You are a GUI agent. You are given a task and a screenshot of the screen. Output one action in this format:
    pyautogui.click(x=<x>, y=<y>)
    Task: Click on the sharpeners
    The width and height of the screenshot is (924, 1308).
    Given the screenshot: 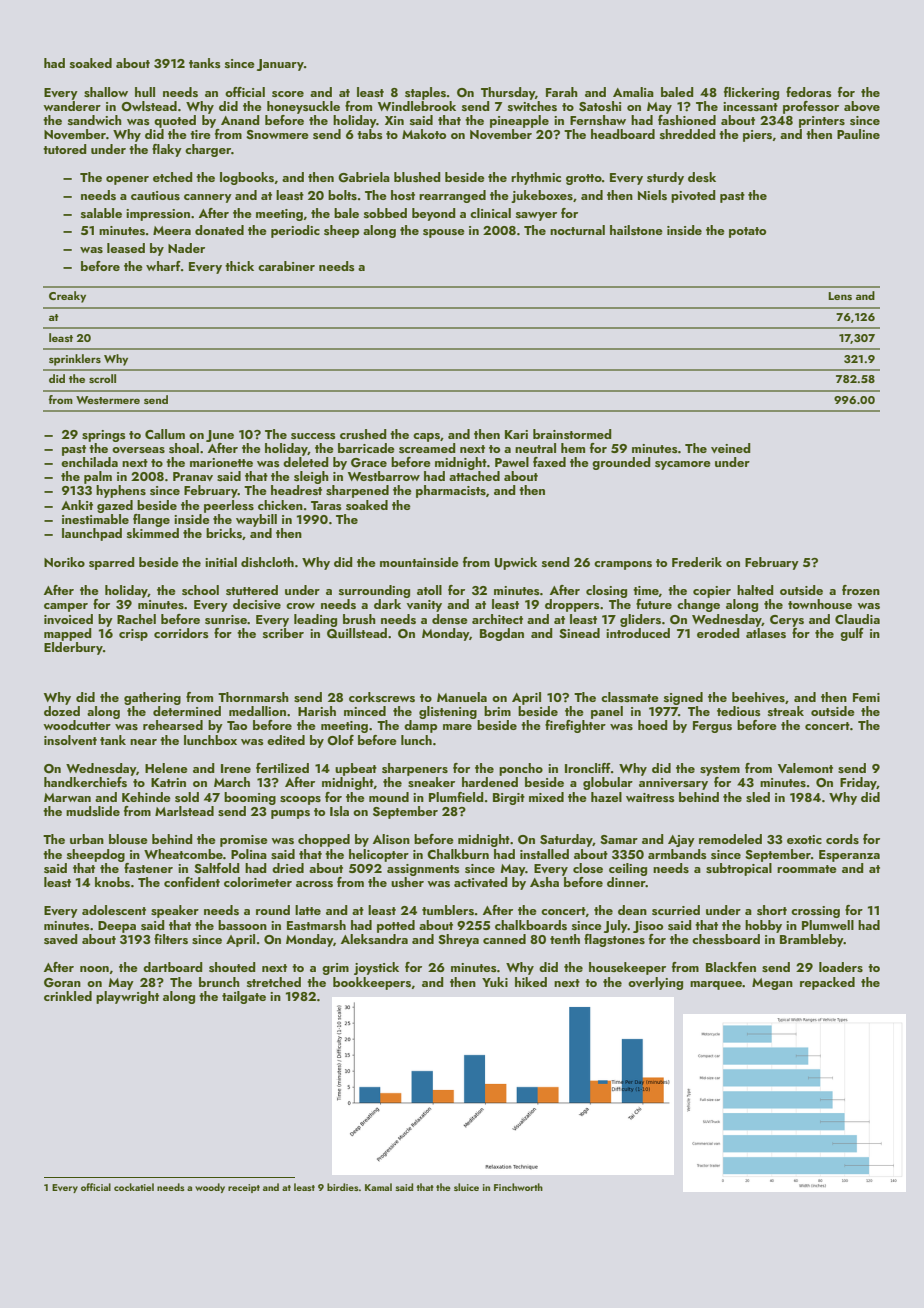 What is the action you would take?
    pyautogui.click(x=415, y=769)
